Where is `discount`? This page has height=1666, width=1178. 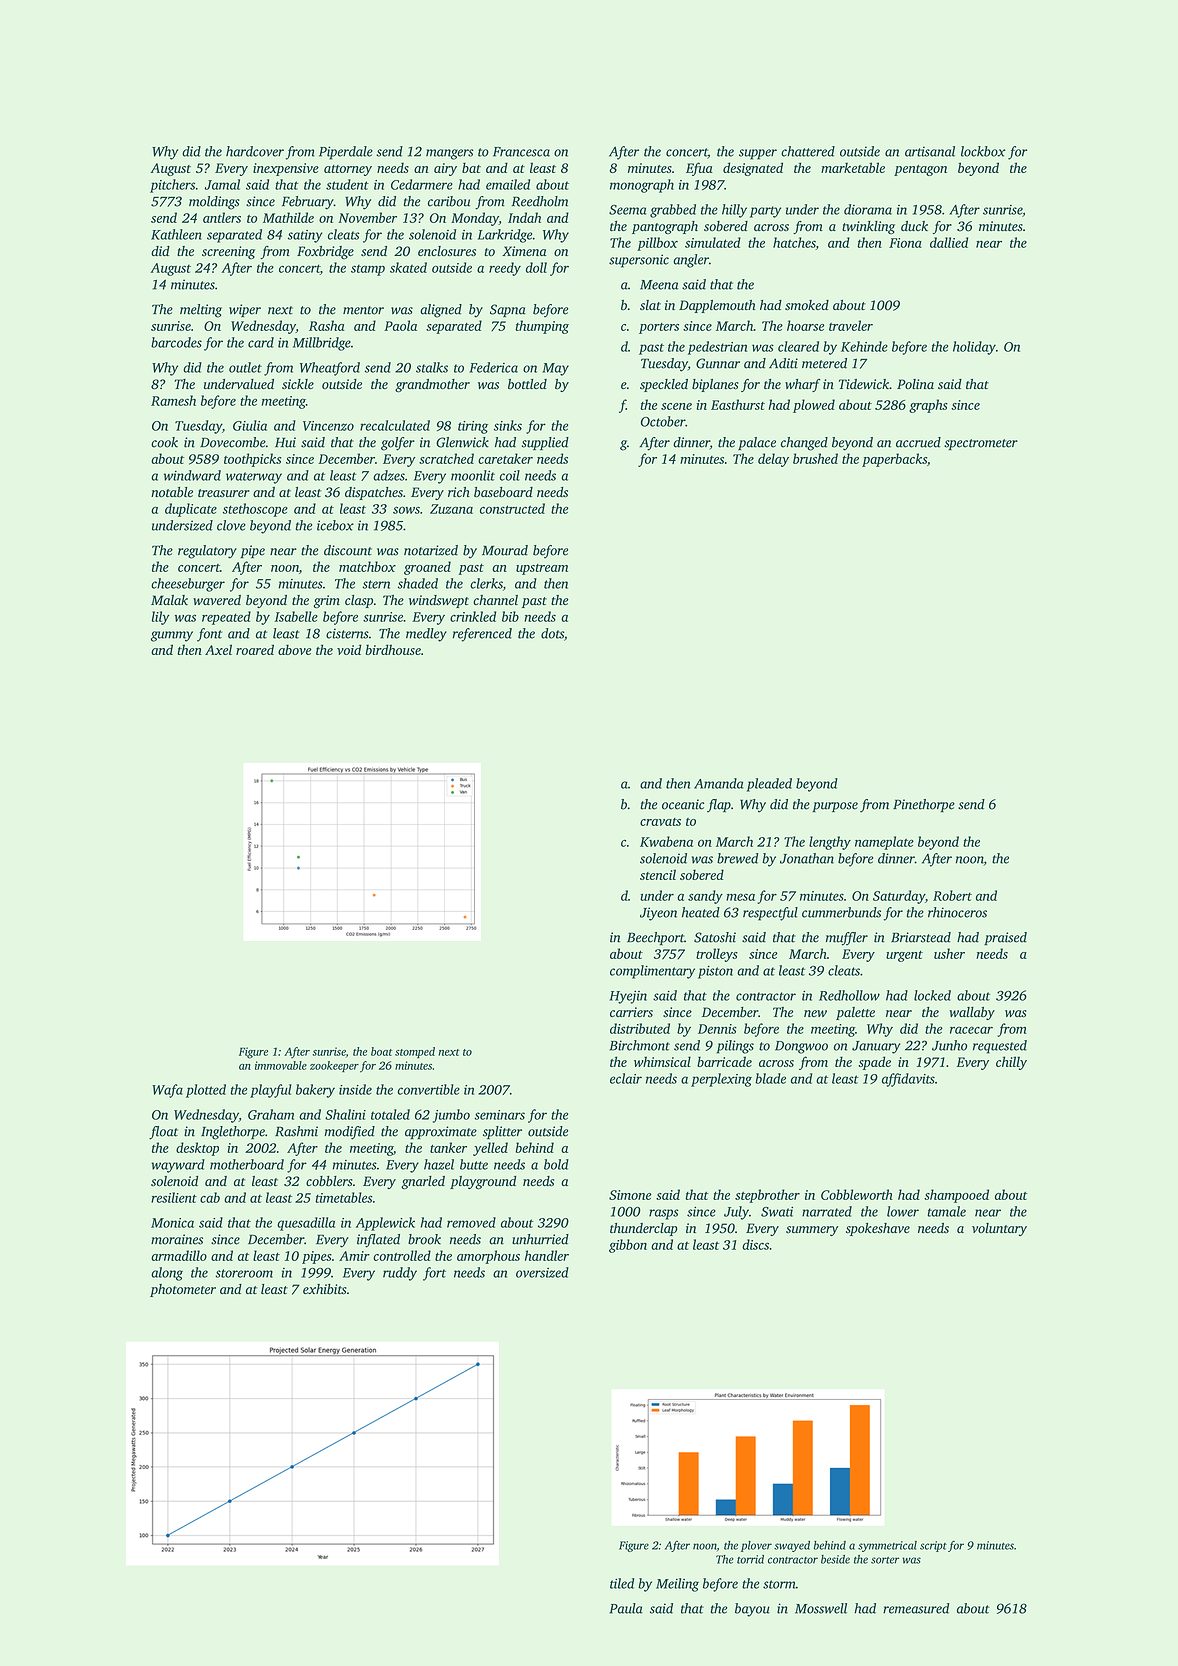
discount is located at coordinates (348, 550).
